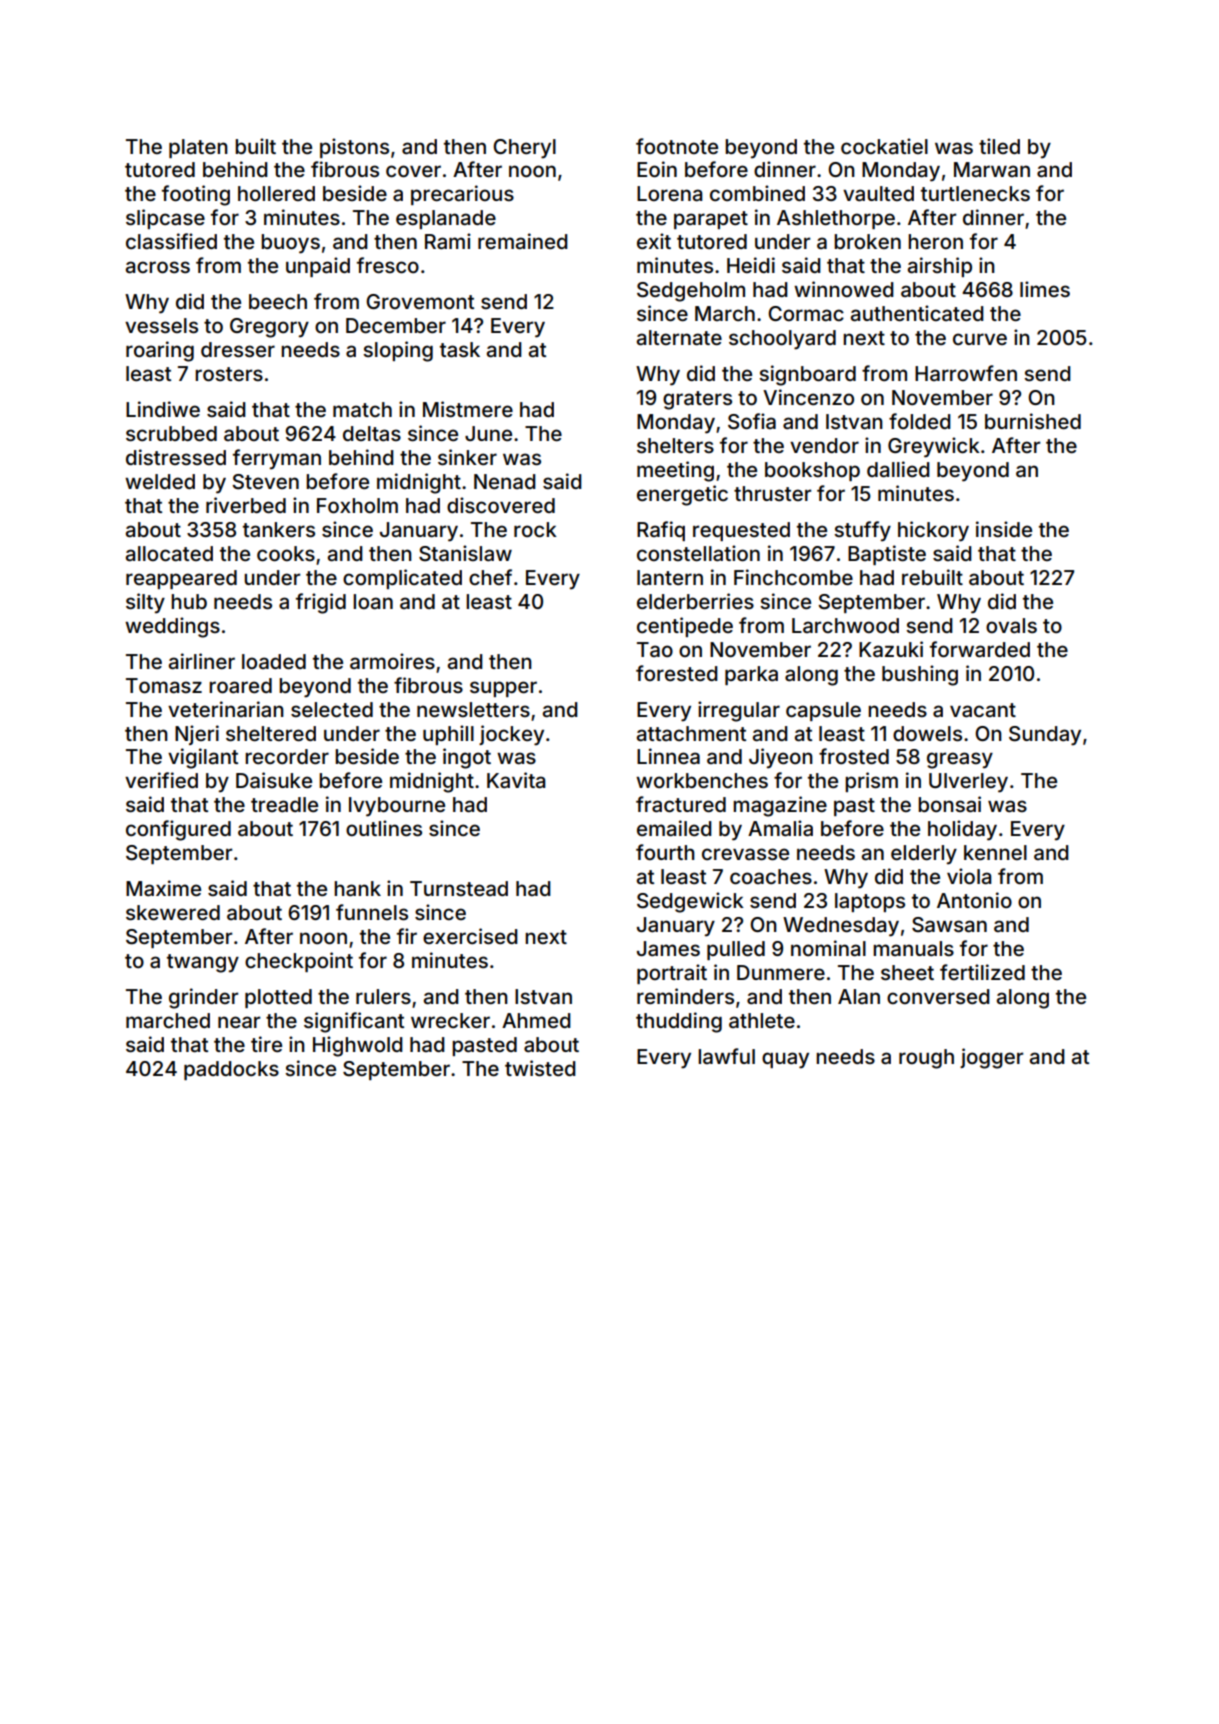  Describe the element at coordinates (239, 1022) in the screenshot. I see `near` at that location.
